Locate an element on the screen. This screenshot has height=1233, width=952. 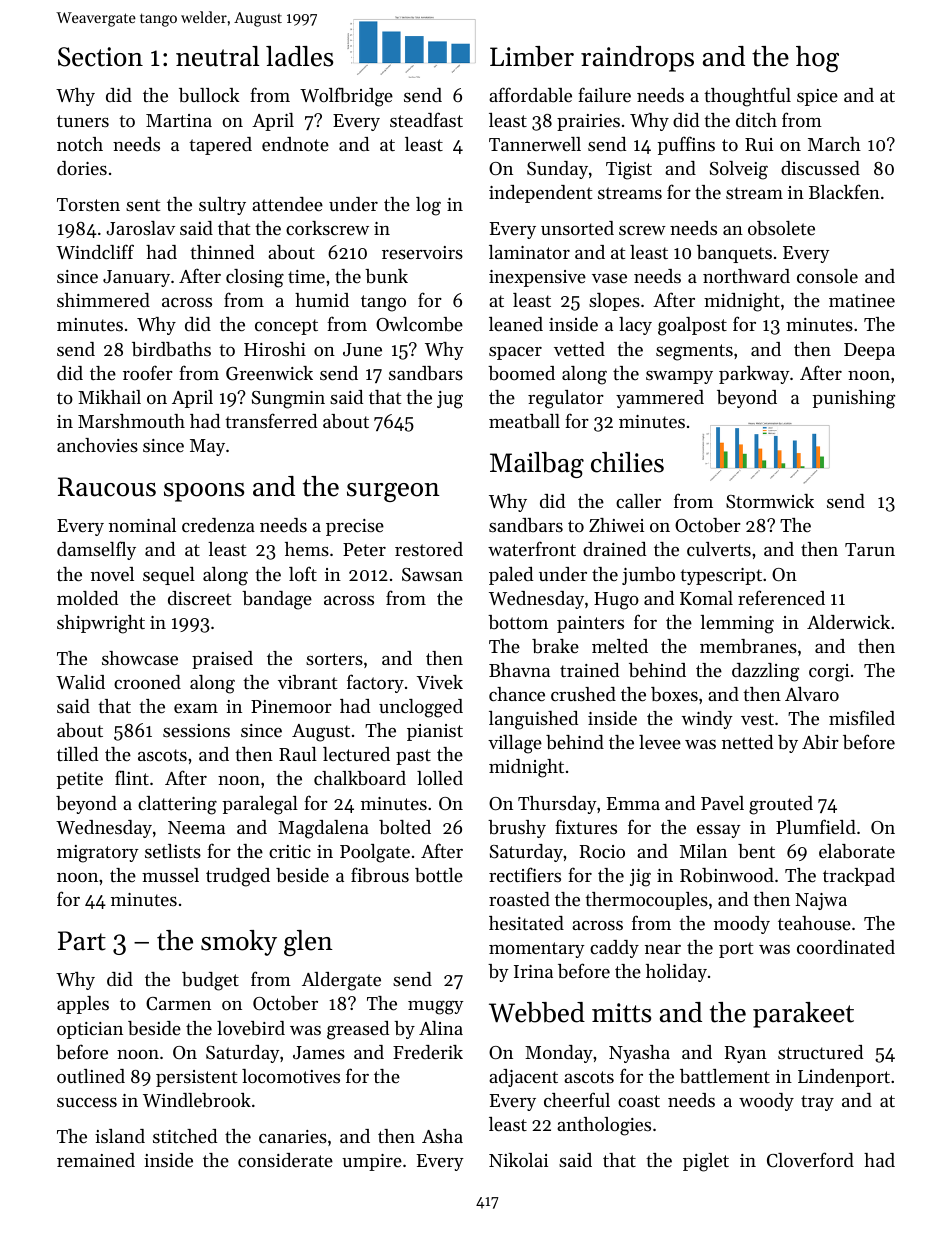
praised is located at coordinates (222, 660).
